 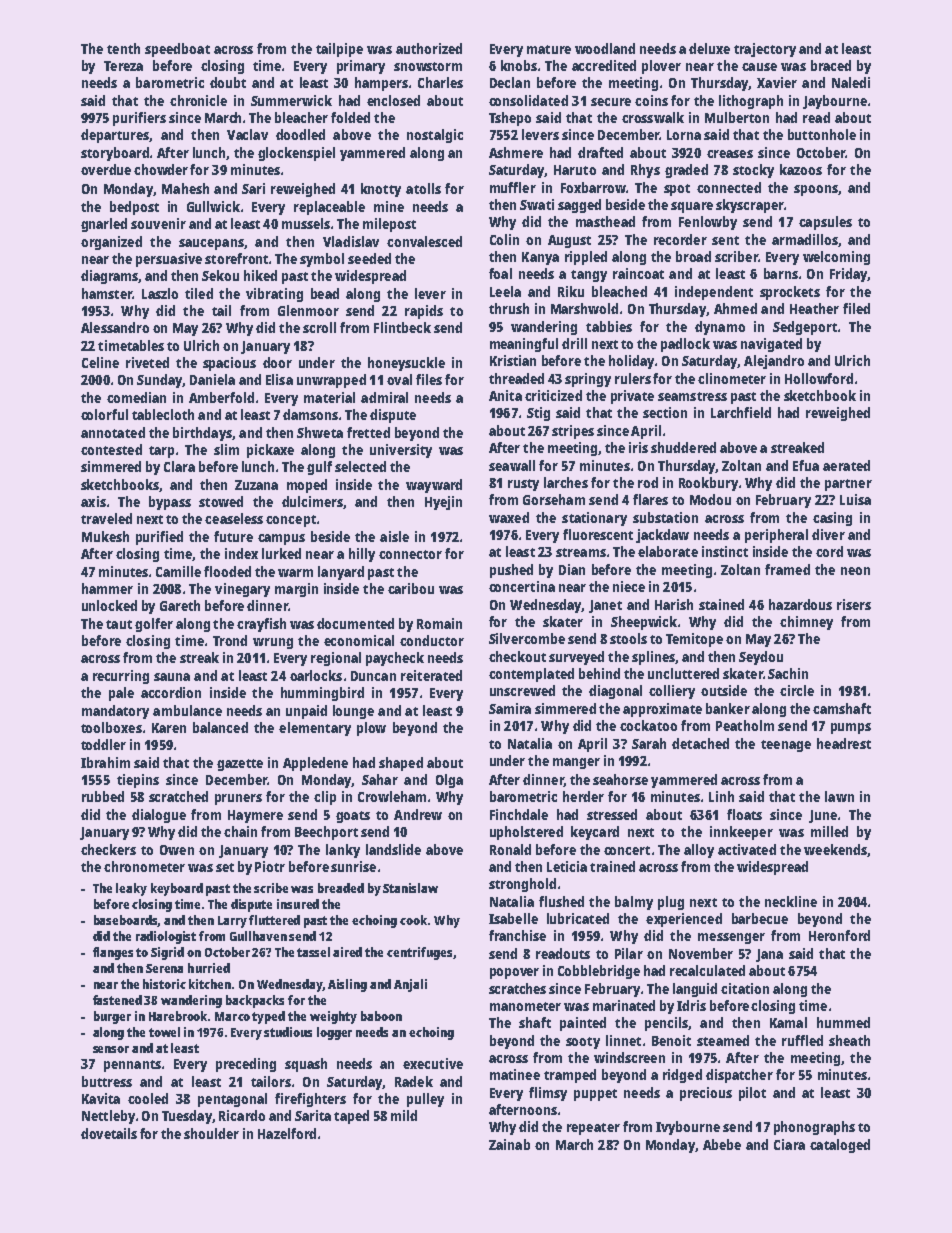 I want to click on Ashmere, so click(x=516, y=152).
